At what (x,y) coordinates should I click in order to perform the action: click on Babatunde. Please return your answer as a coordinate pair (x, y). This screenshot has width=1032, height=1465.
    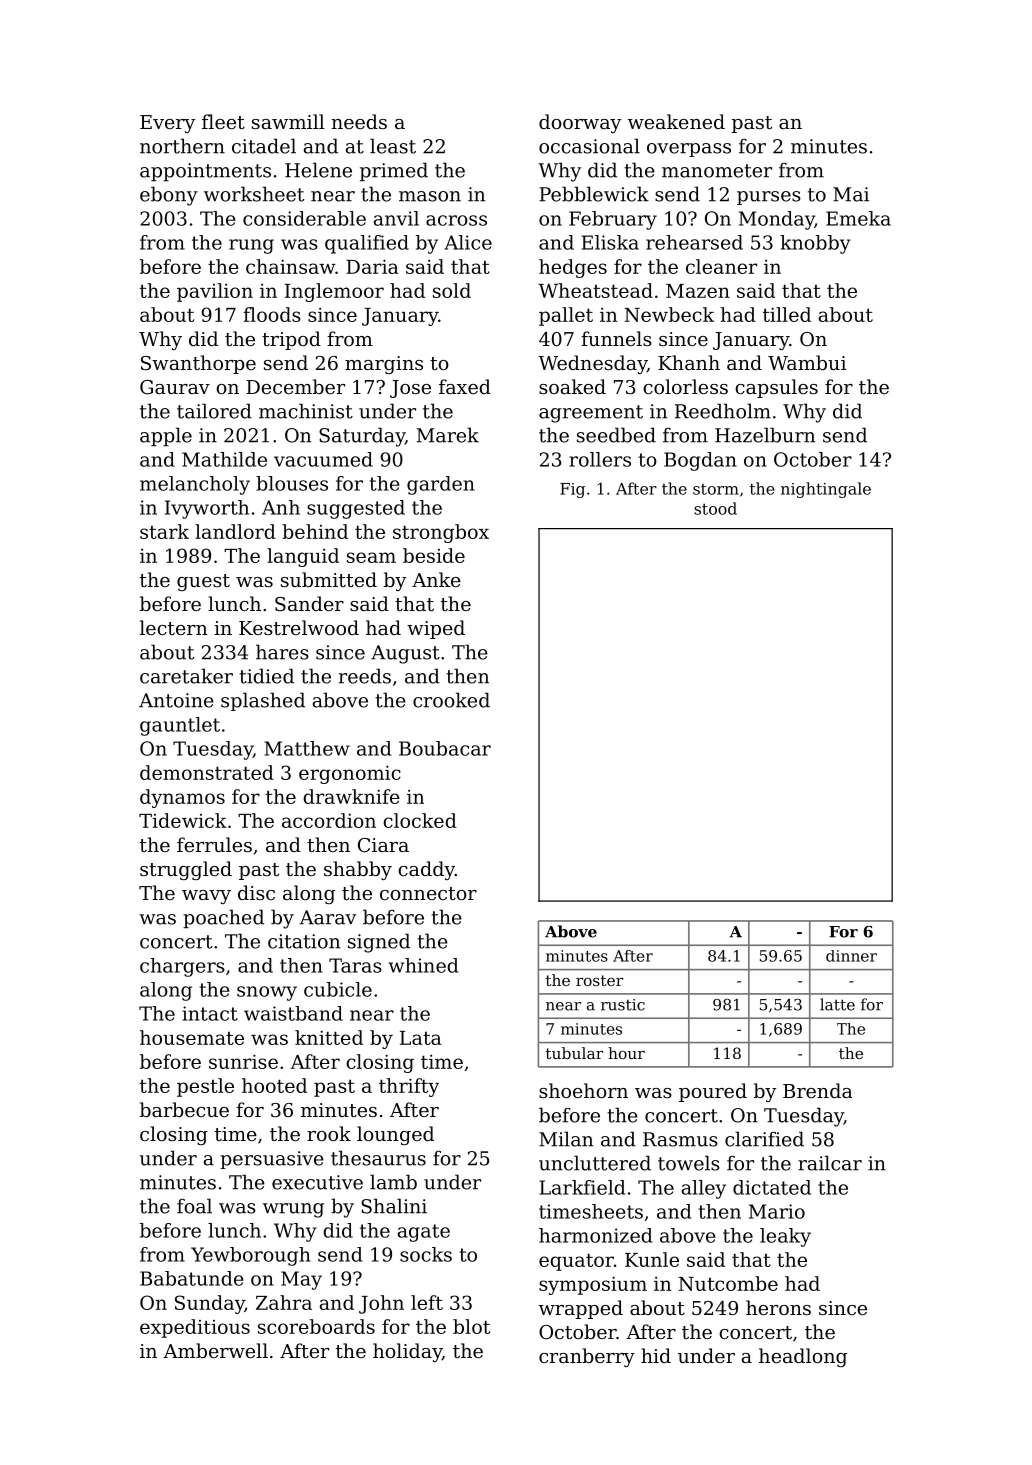
    Looking at the image, I should click on (192, 1278).
